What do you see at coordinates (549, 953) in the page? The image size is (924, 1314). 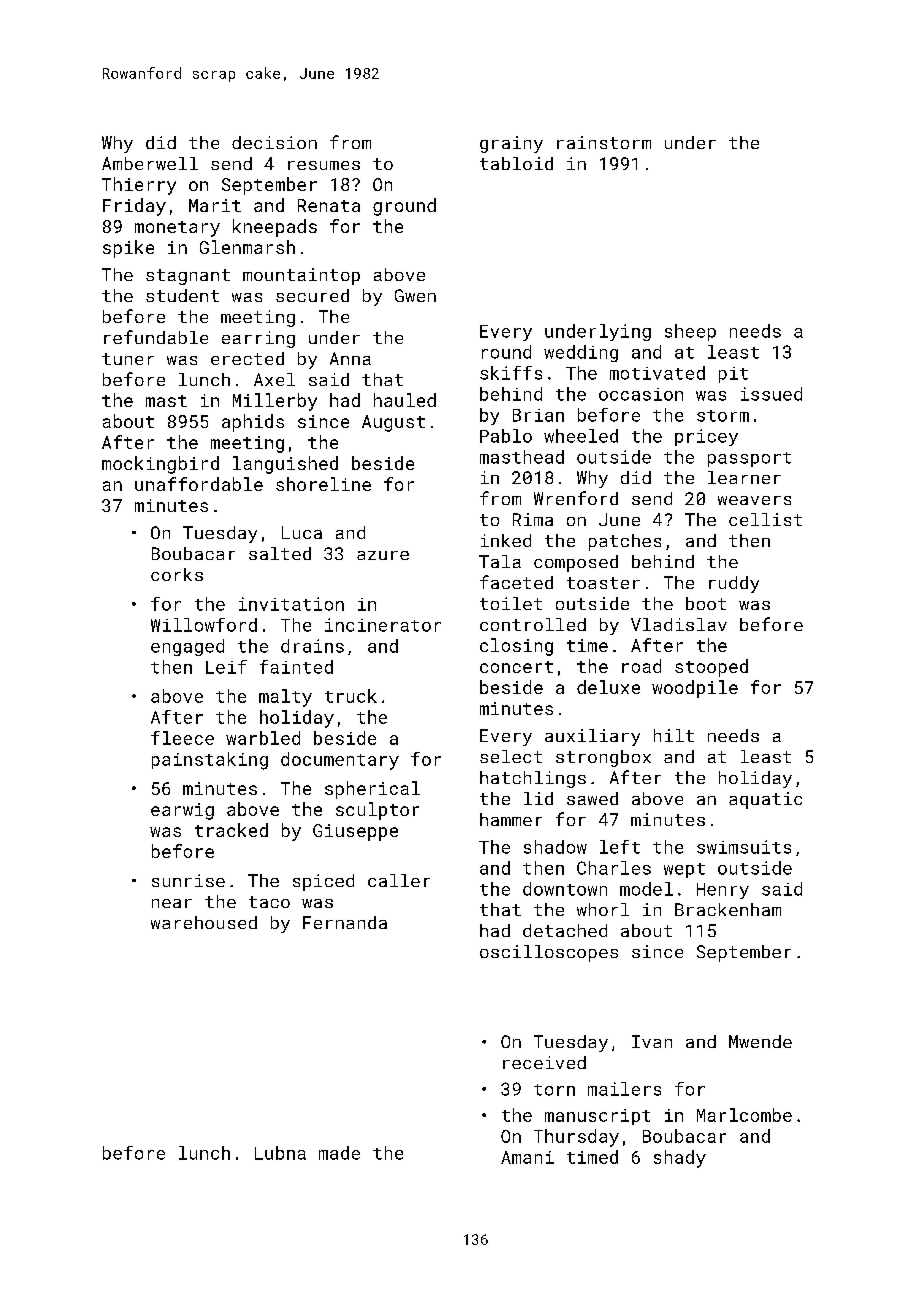 I see `oscilloscopes` at bounding box center [549, 953].
